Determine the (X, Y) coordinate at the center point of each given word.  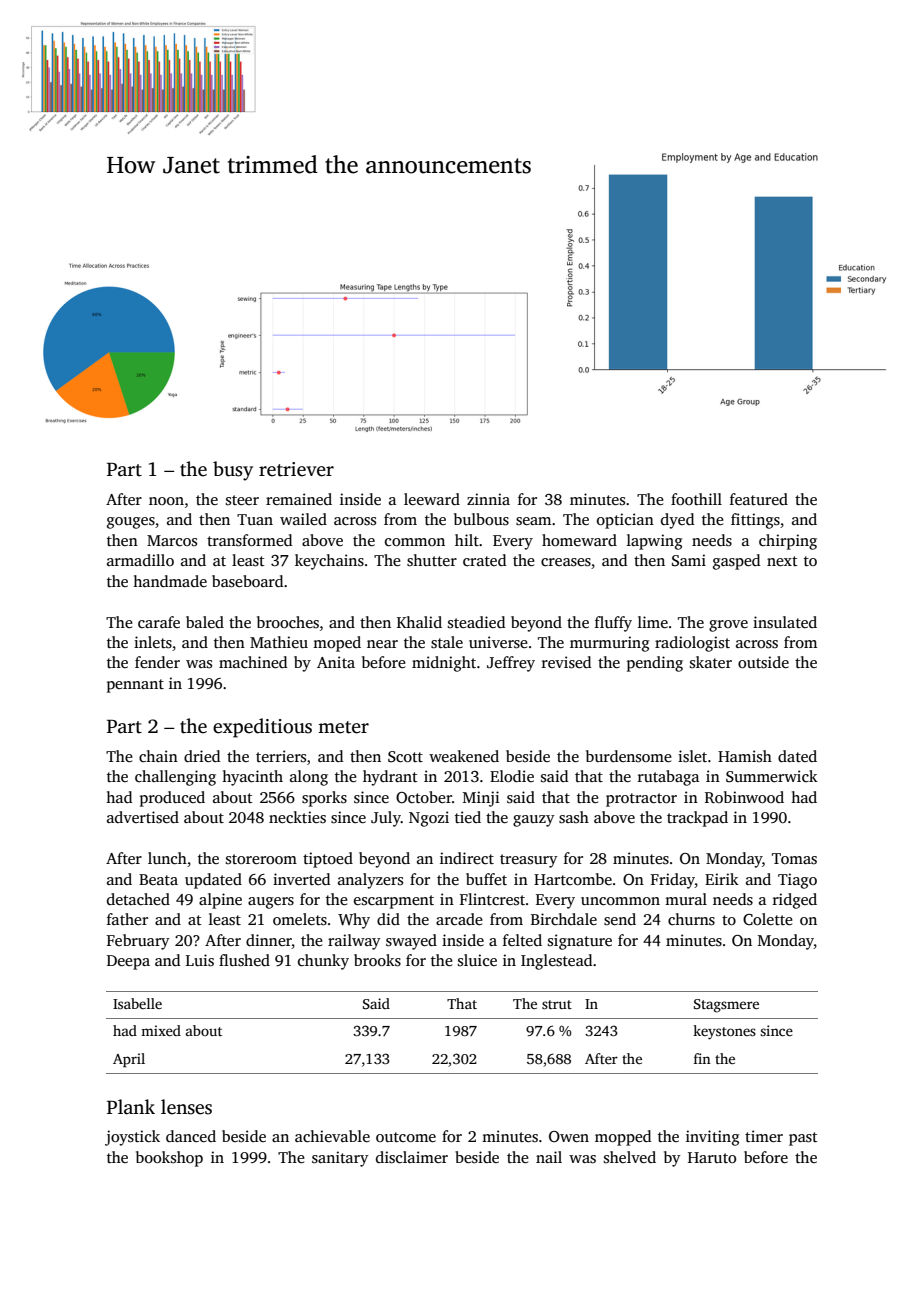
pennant (135, 686)
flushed (244, 960)
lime (653, 622)
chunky (323, 962)
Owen (569, 1136)
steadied (476, 622)
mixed (161, 1030)
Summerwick (772, 776)
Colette (768, 919)
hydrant (390, 778)
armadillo (140, 560)
